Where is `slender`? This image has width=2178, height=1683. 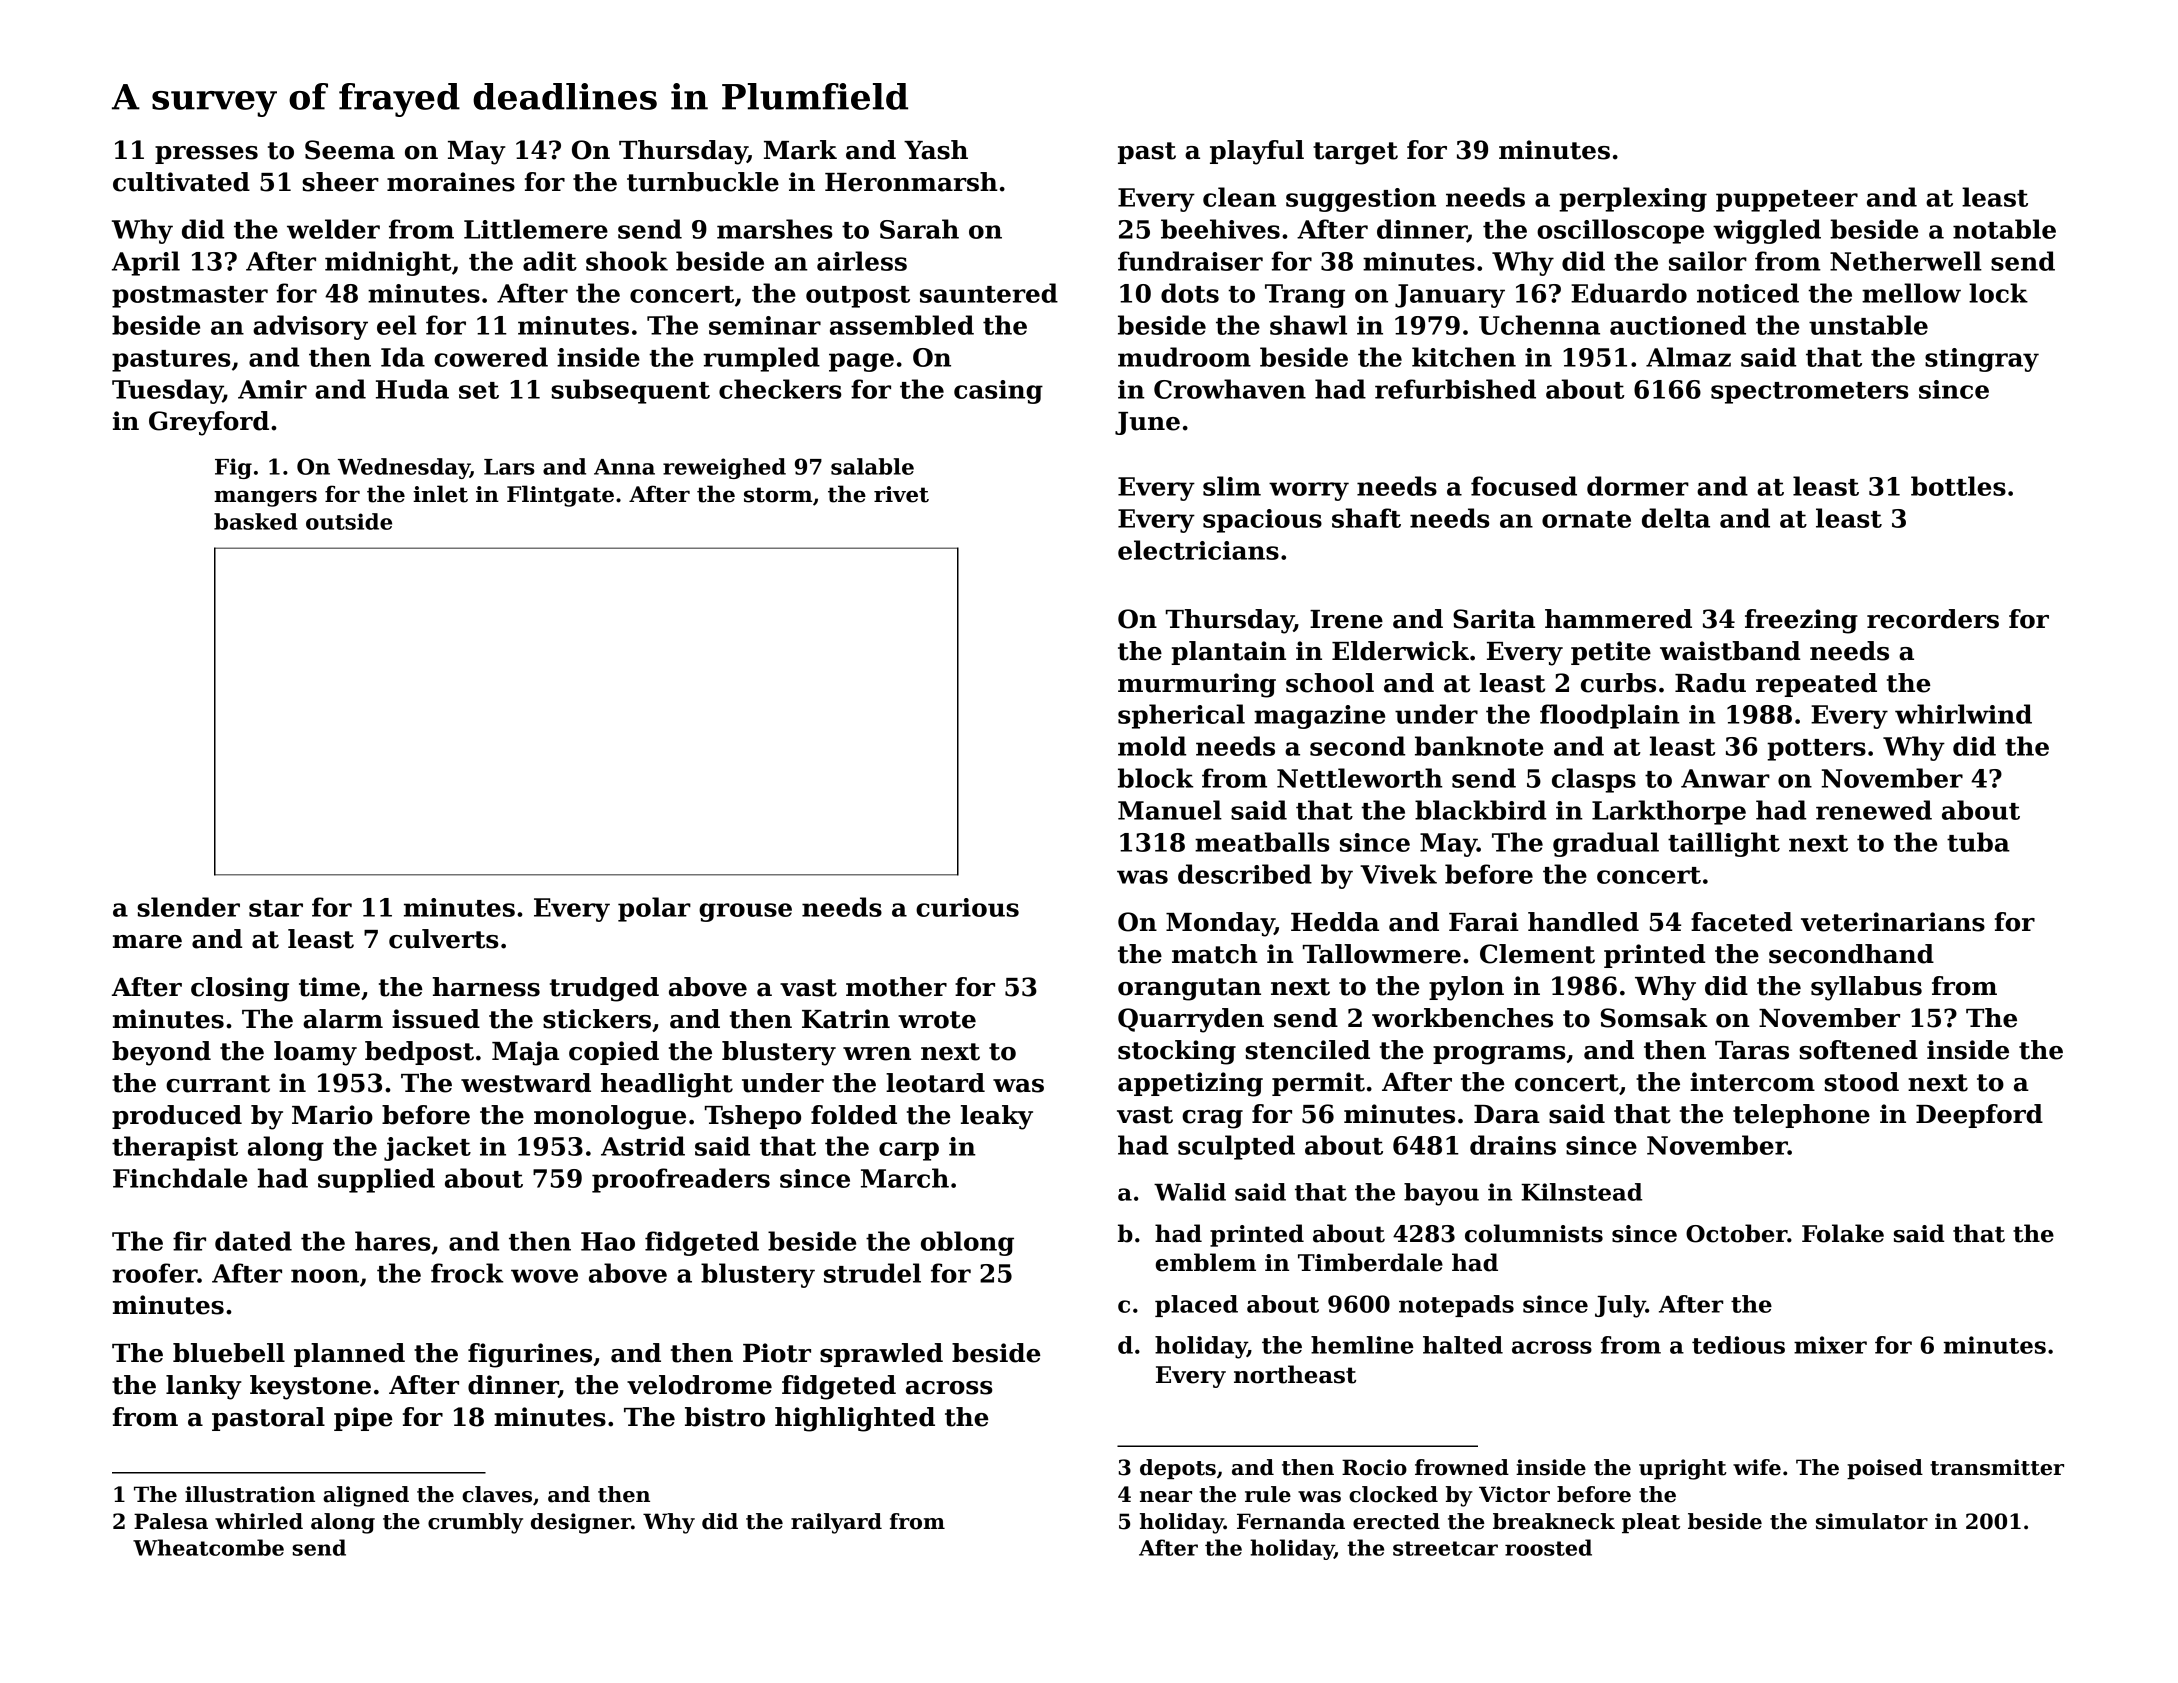 slender is located at coordinates (188, 907).
